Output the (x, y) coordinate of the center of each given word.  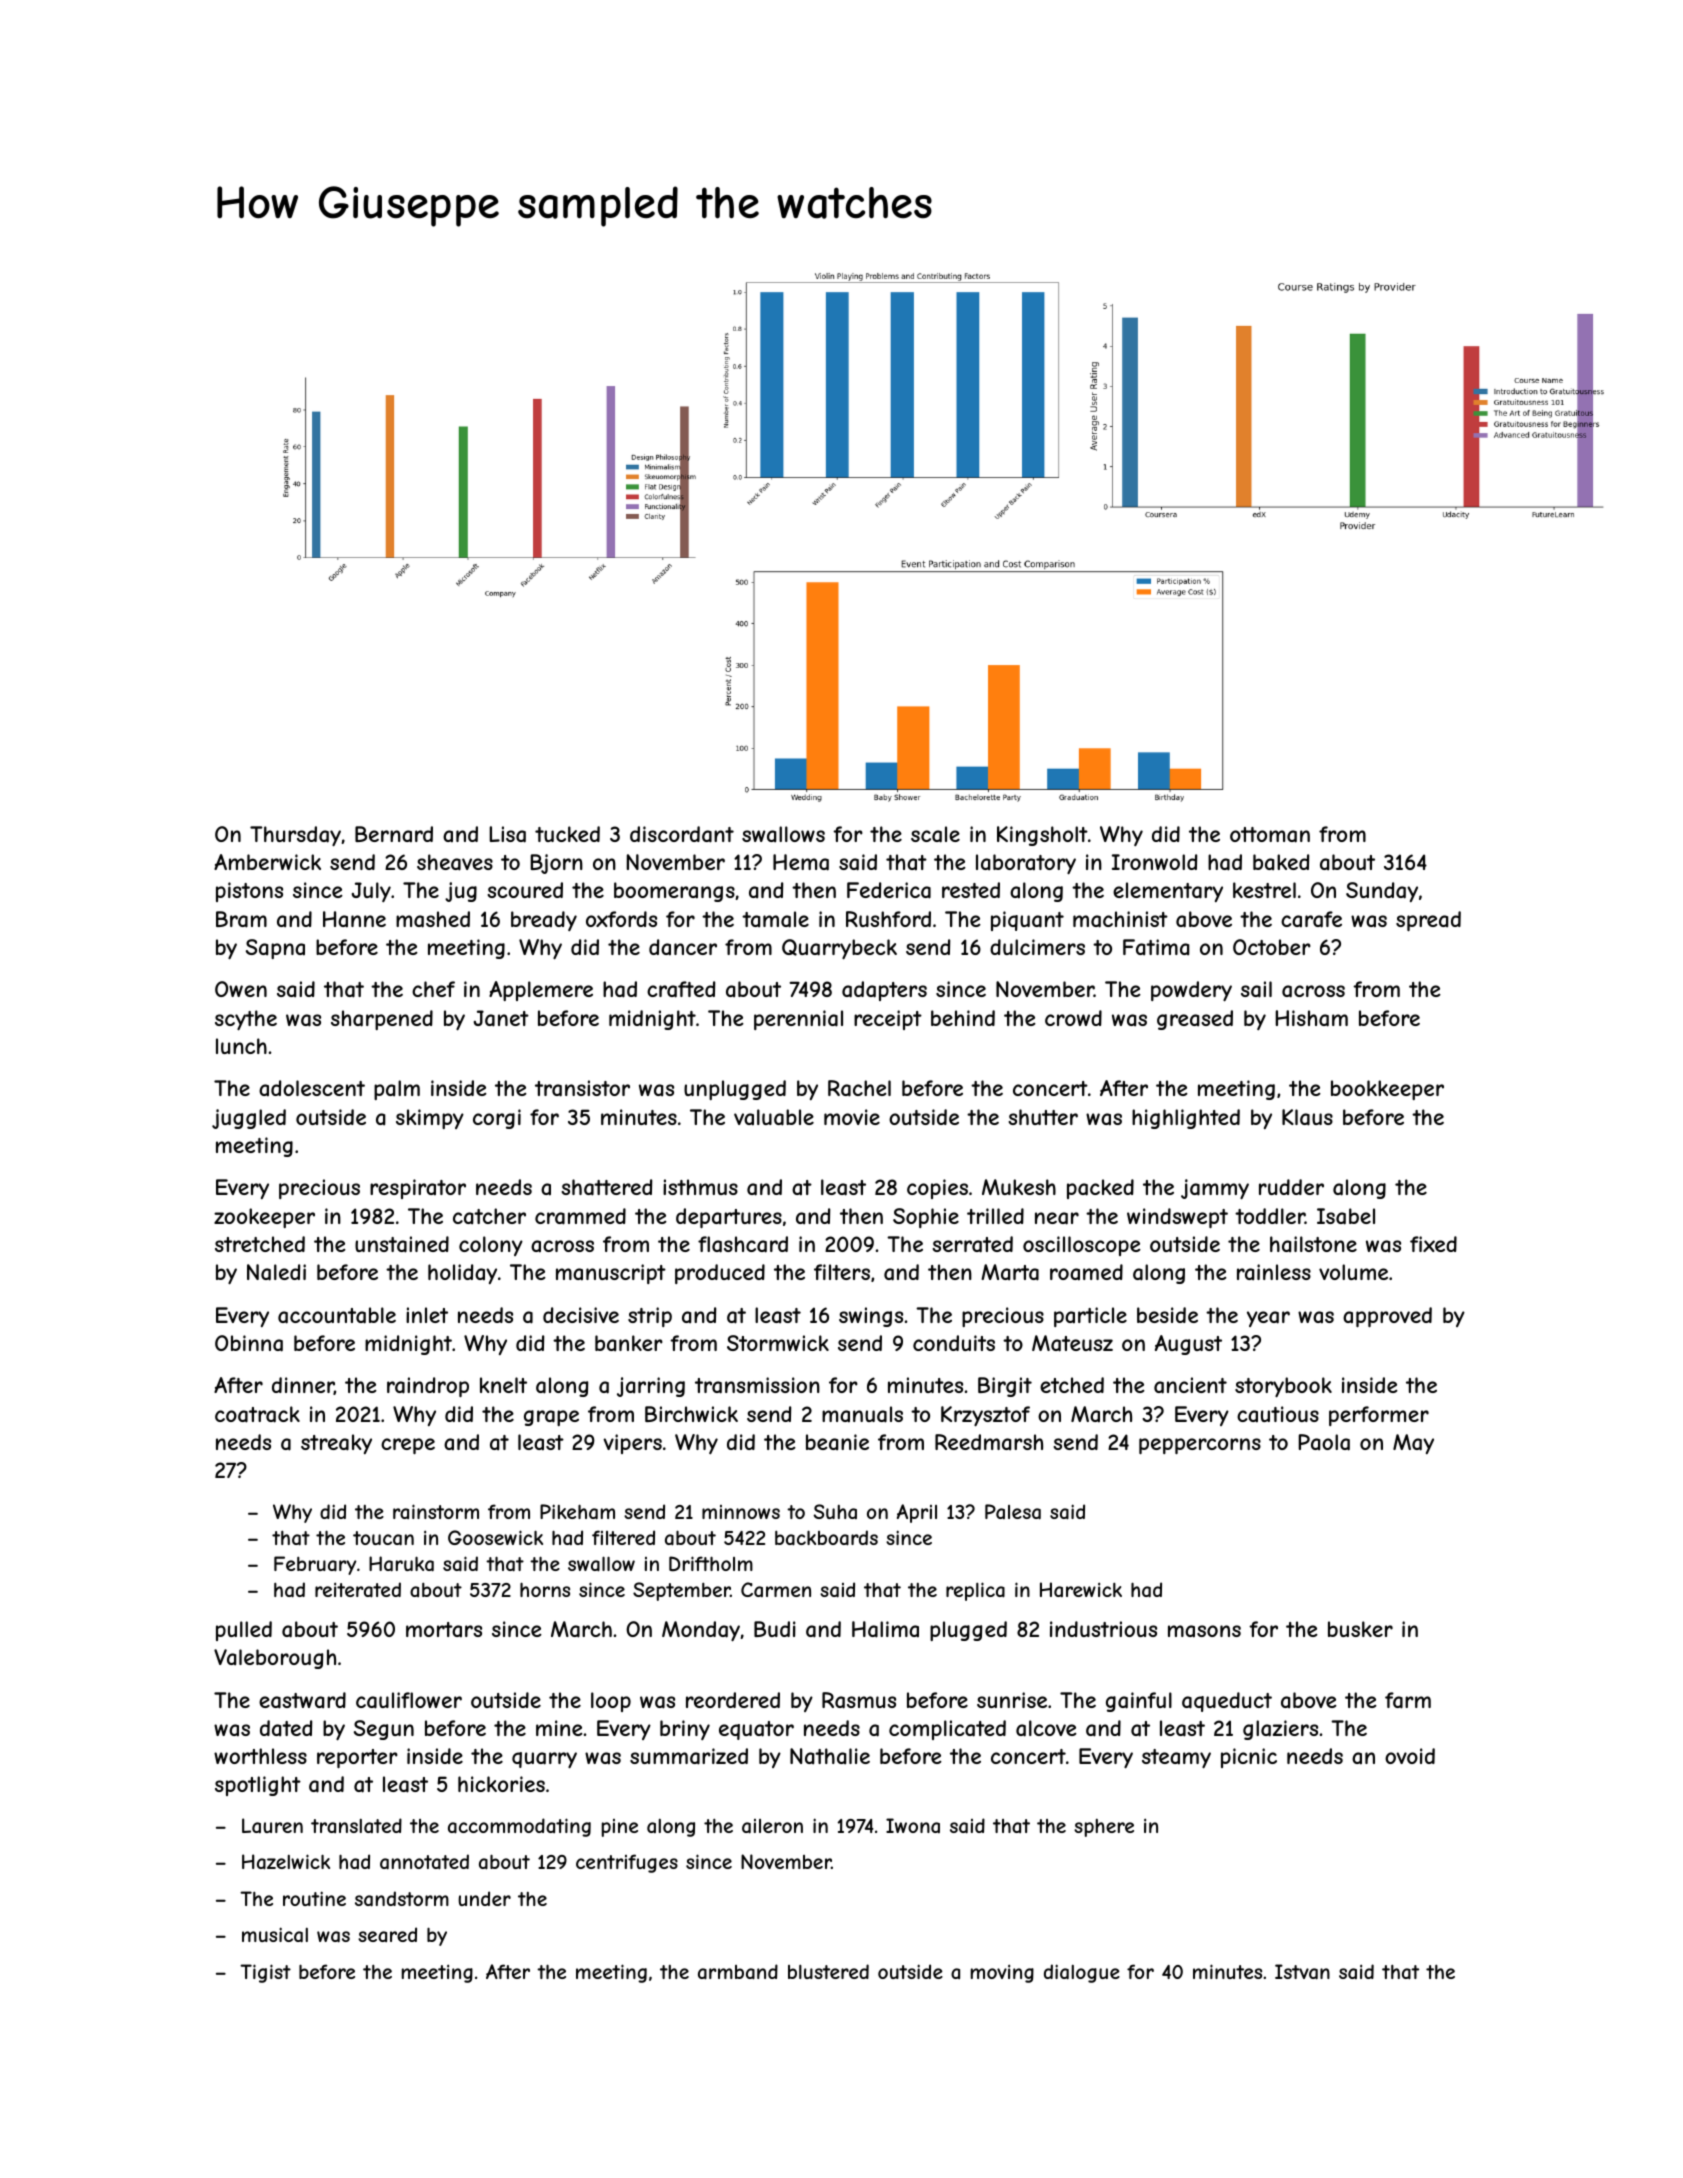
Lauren (272, 1825)
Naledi (276, 1272)
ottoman (1270, 835)
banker (629, 1343)
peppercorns (1200, 1446)
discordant (682, 834)
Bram (241, 919)
